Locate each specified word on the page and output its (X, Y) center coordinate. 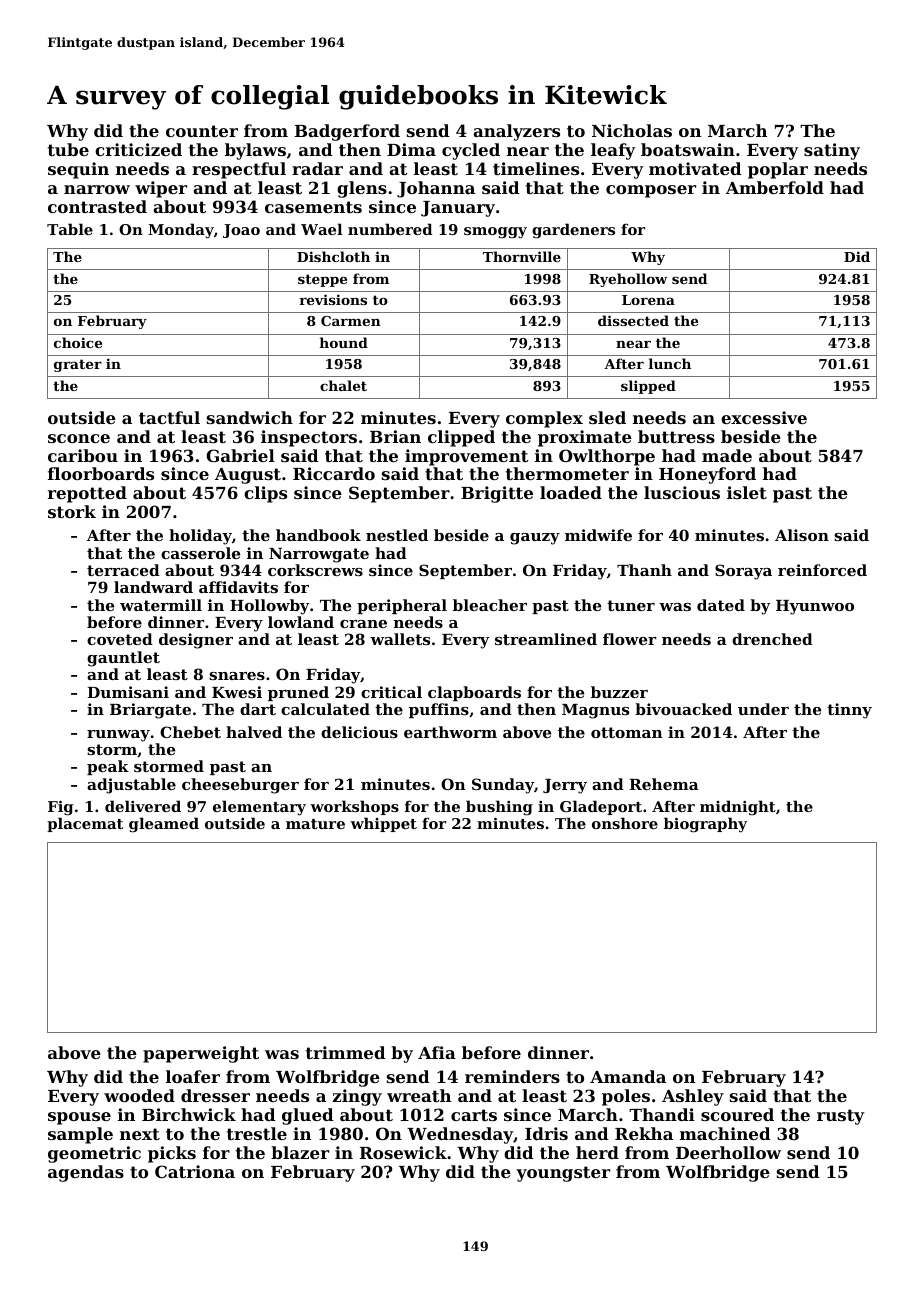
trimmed (346, 1052)
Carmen (351, 321)
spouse (79, 1118)
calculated (325, 709)
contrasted (97, 206)
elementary (259, 808)
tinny (849, 711)
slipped (648, 387)
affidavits (238, 587)
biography (705, 825)
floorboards (101, 473)
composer (651, 191)
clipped (461, 438)
